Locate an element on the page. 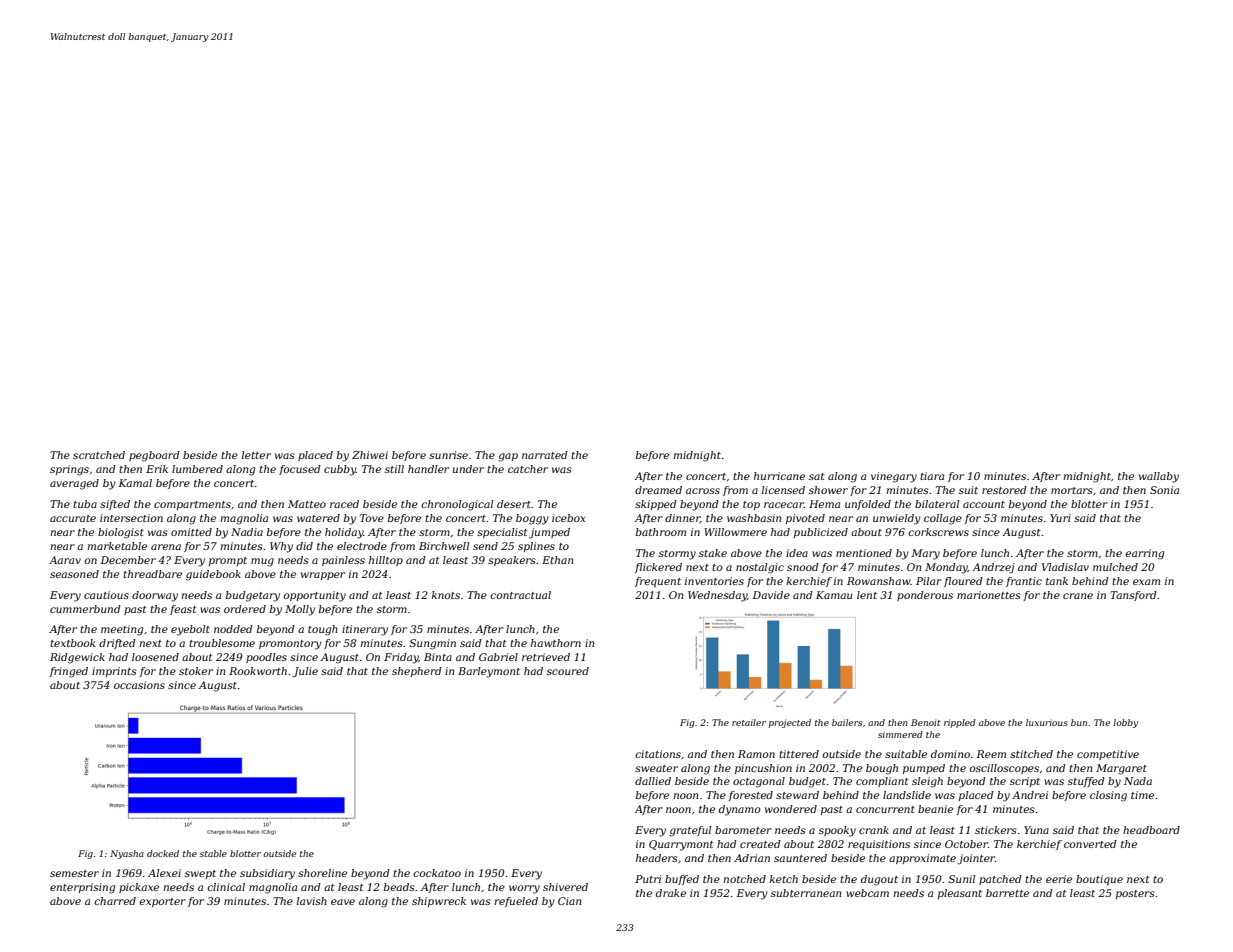  barrette is located at coordinates (1007, 893).
